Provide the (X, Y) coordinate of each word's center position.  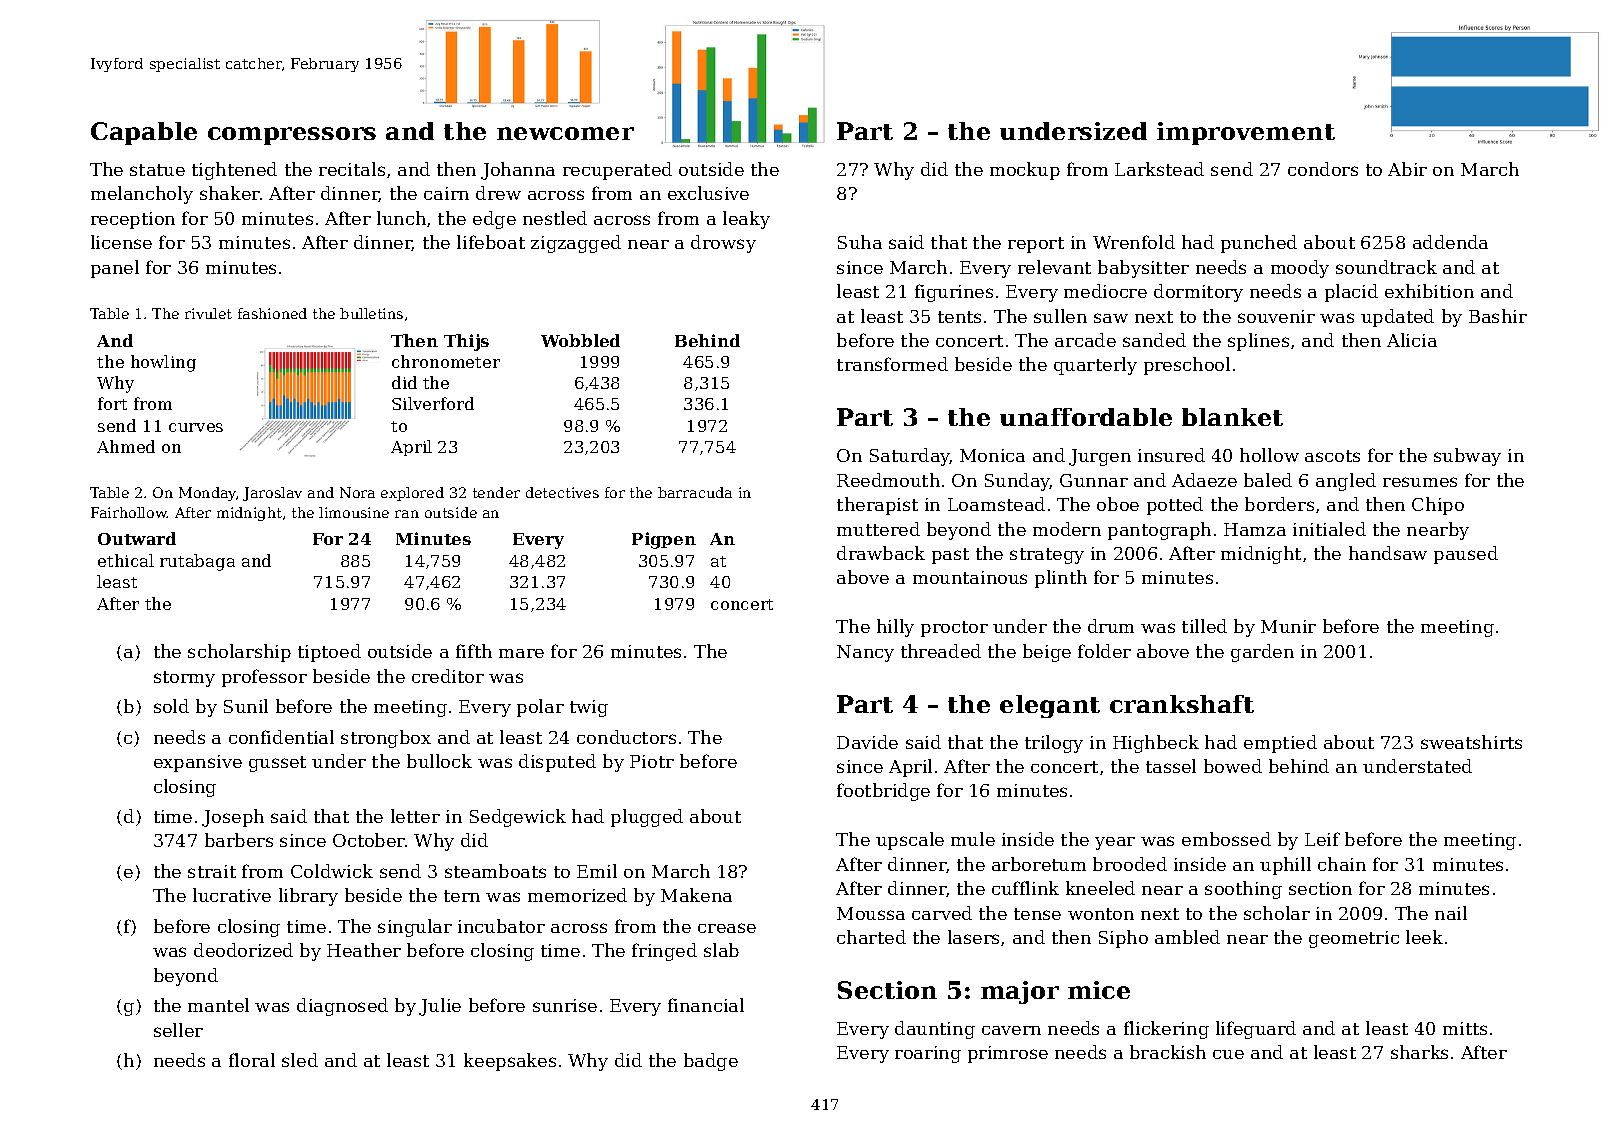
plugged (647, 818)
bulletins (371, 313)
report (1036, 245)
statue (157, 170)
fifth (474, 651)
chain (1342, 864)
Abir (1407, 169)
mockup (1025, 171)
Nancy (865, 653)
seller (178, 1030)
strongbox (386, 739)
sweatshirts (1471, 742)
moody (1300, 269)
